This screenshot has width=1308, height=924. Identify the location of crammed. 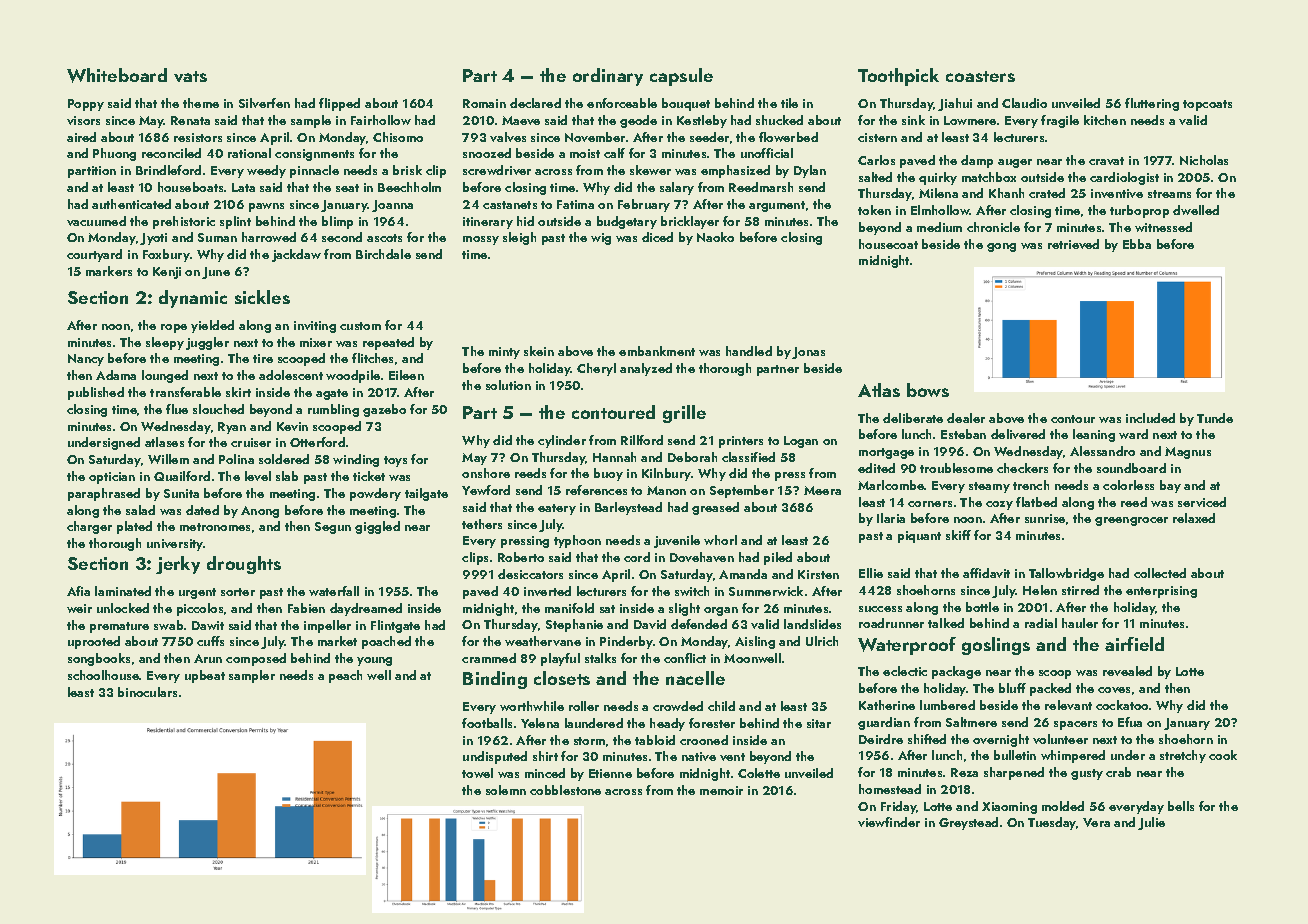
(489, 658).
